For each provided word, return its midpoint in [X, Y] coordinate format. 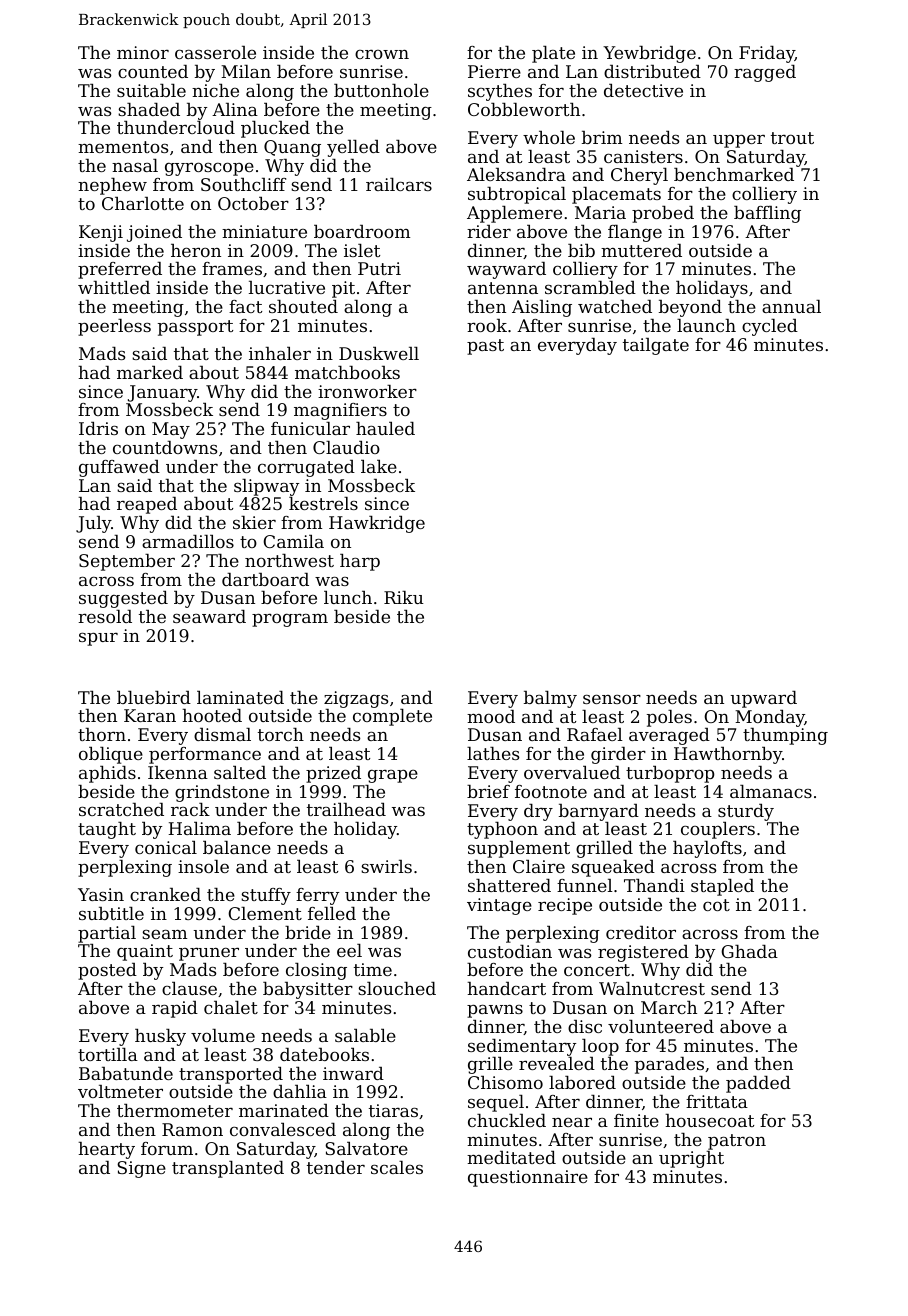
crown [382, 54]
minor [143, 52]
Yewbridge [649, 54]
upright [691, 1159]
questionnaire [528, 1178]
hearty [106, 1150]
